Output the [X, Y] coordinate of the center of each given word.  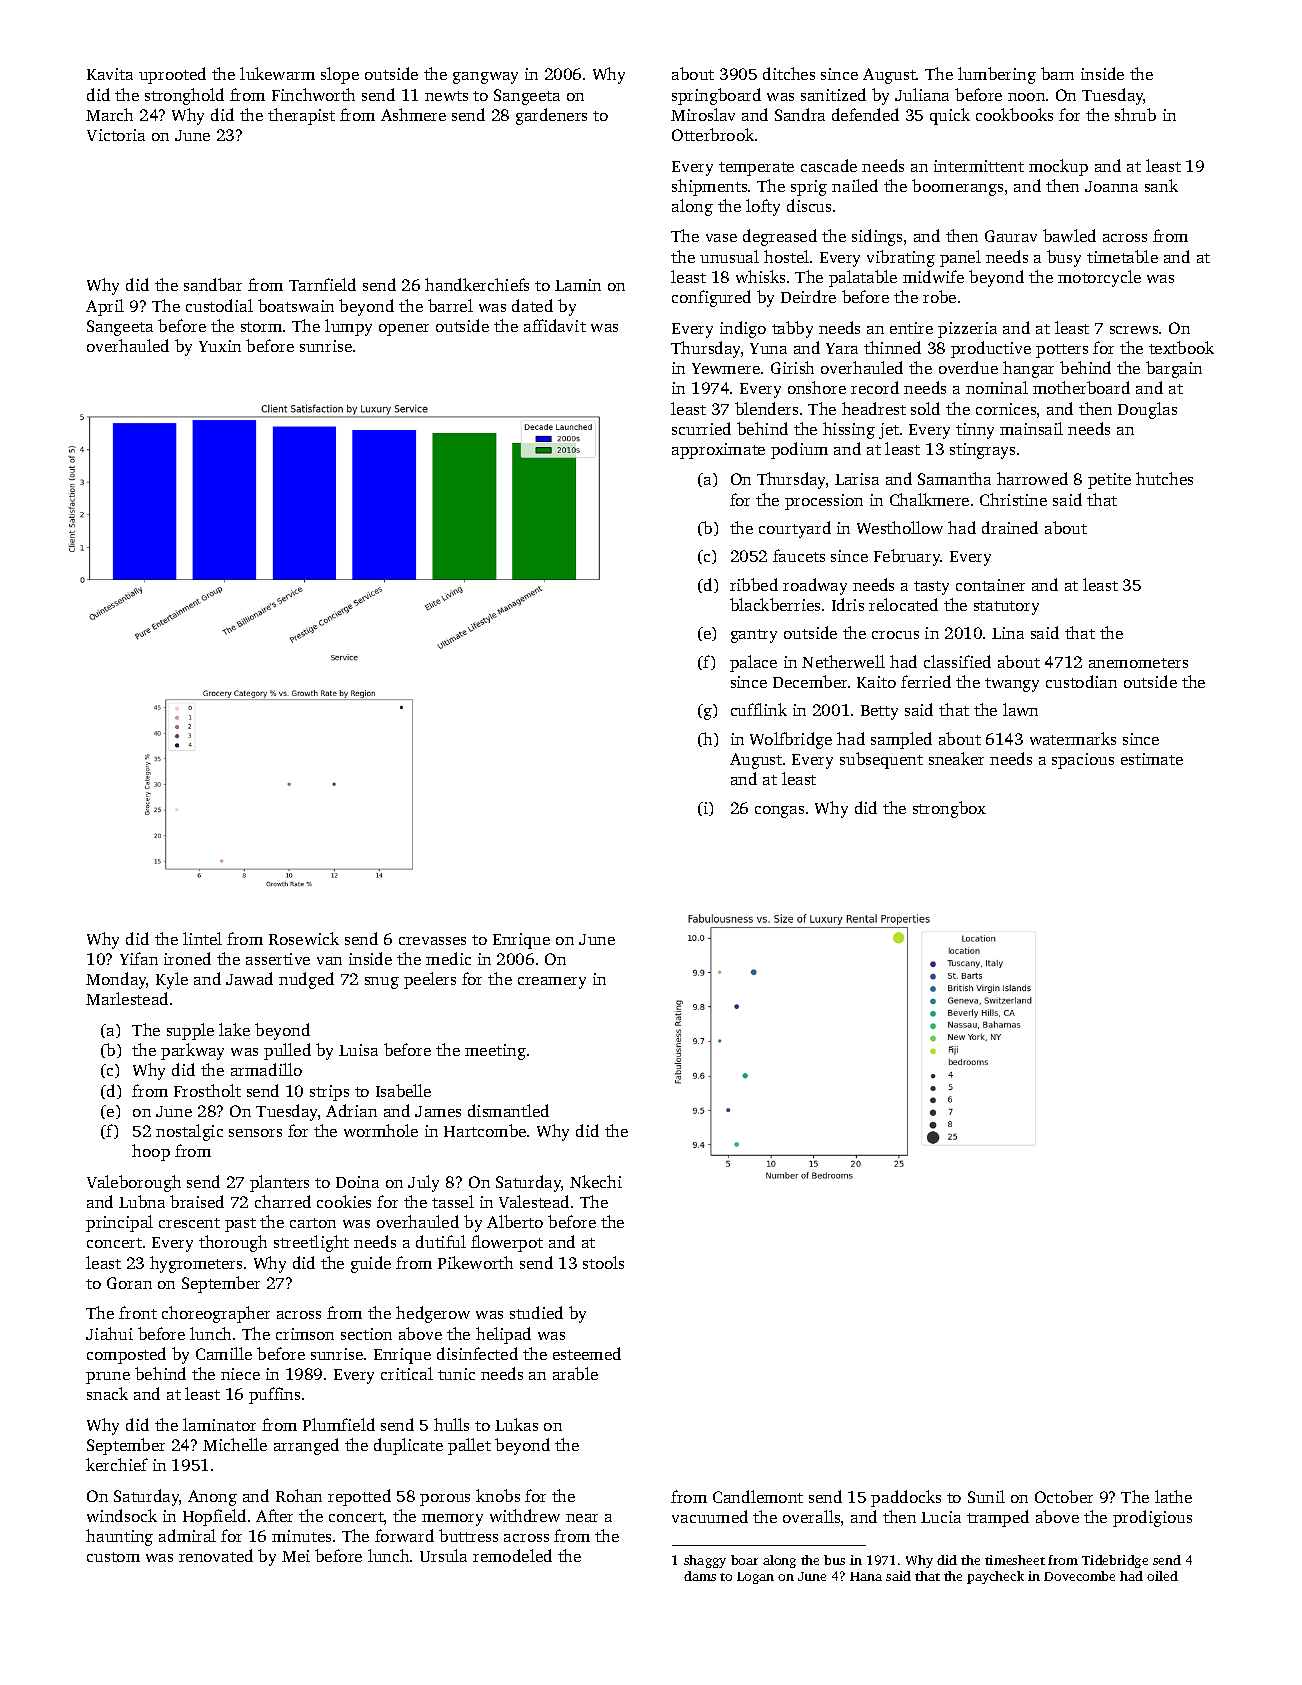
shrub [1135, 114]
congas [779, 812]
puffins [274, 1395]
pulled [287, 1051]
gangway [485, 78]
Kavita [110, 74]
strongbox [949, 809]
